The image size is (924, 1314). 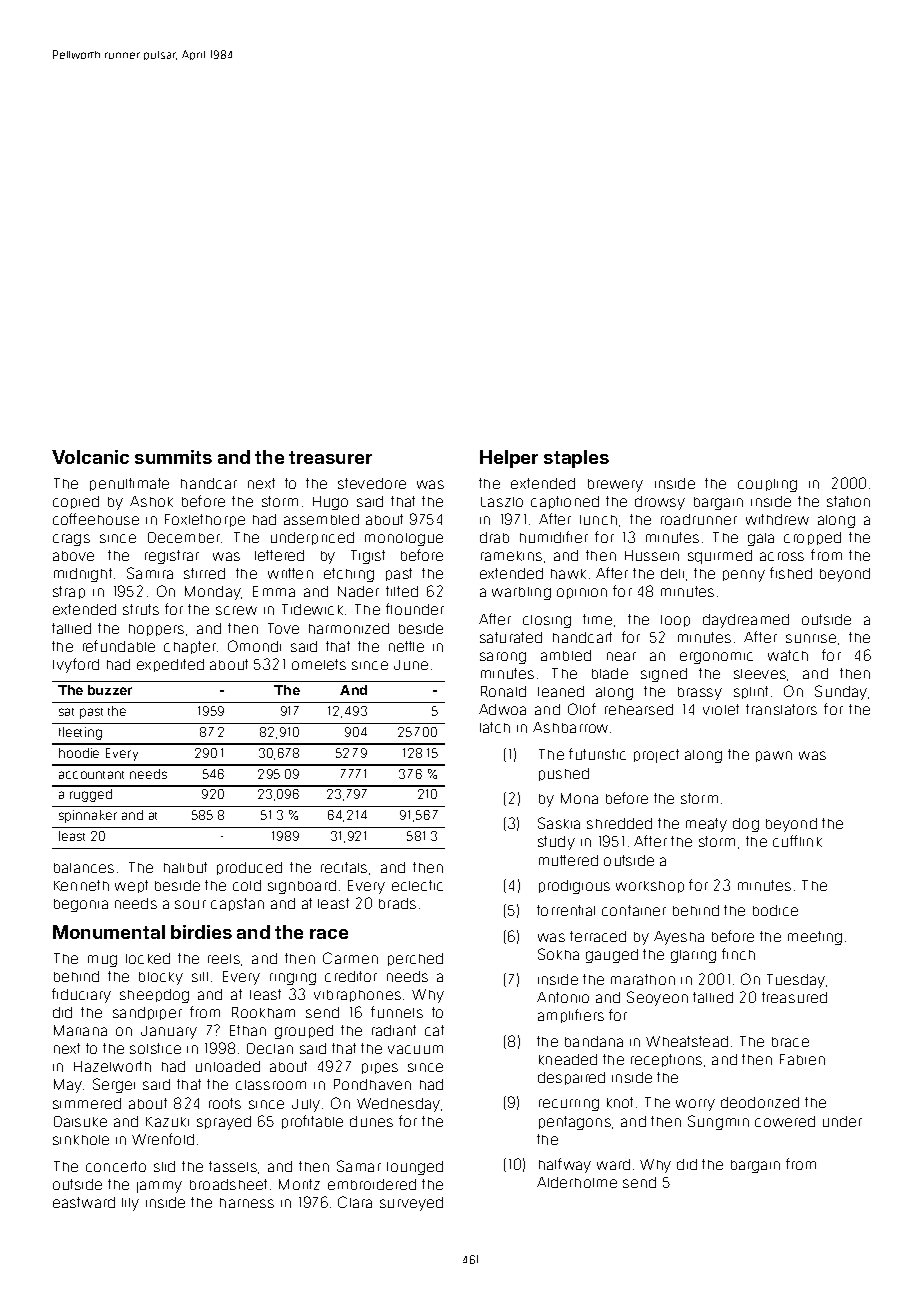 What do you see at coordinates (509, 459) in the screenshot?
I see `Helper` at bounding box center [509, 459].
